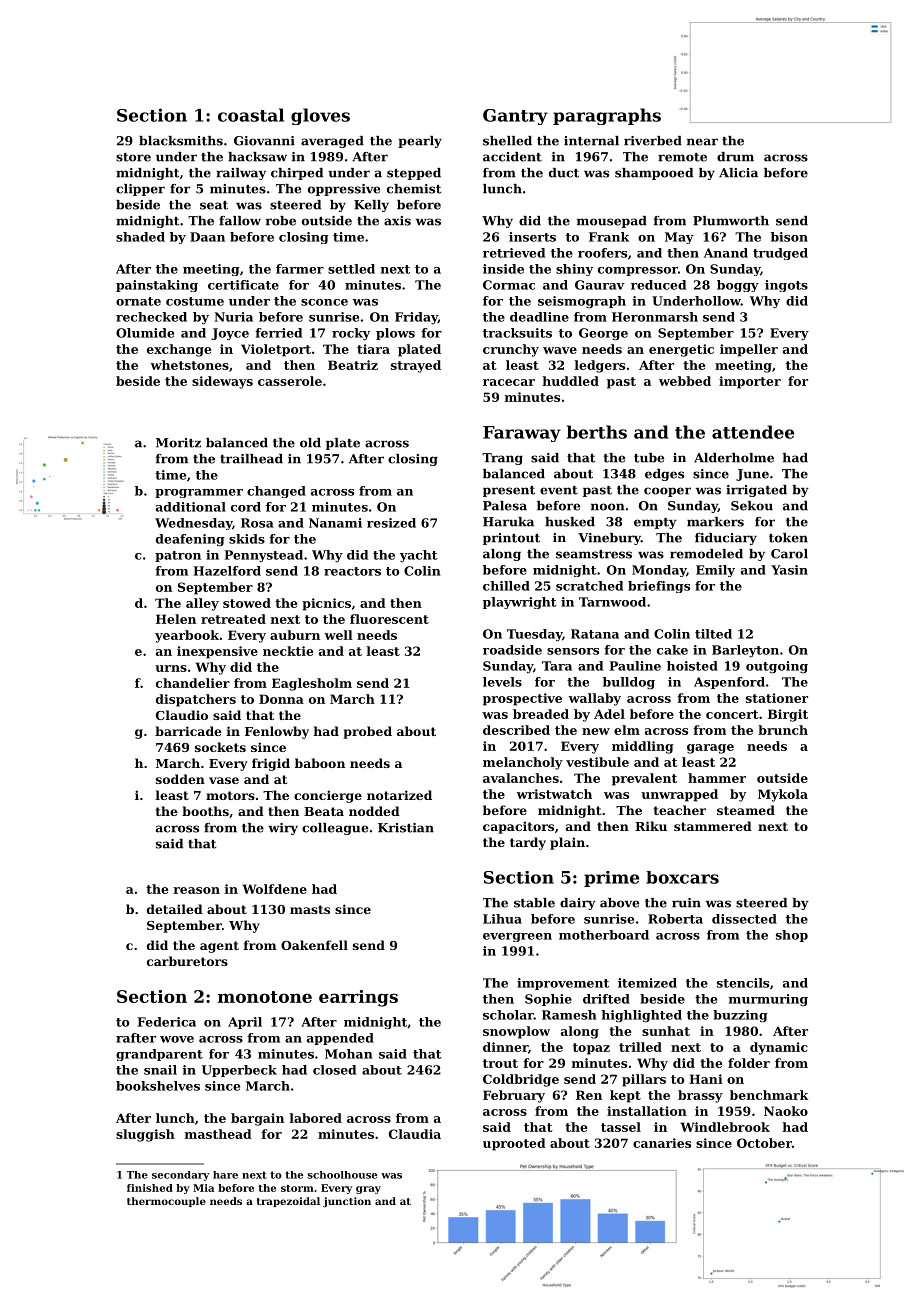 Image resolution: width=924 pixels, height=1308 pixels. What do you see at coordinates (347, 1202) in the screenshot?
I see `junction` at bounding box center [347, 1202].
